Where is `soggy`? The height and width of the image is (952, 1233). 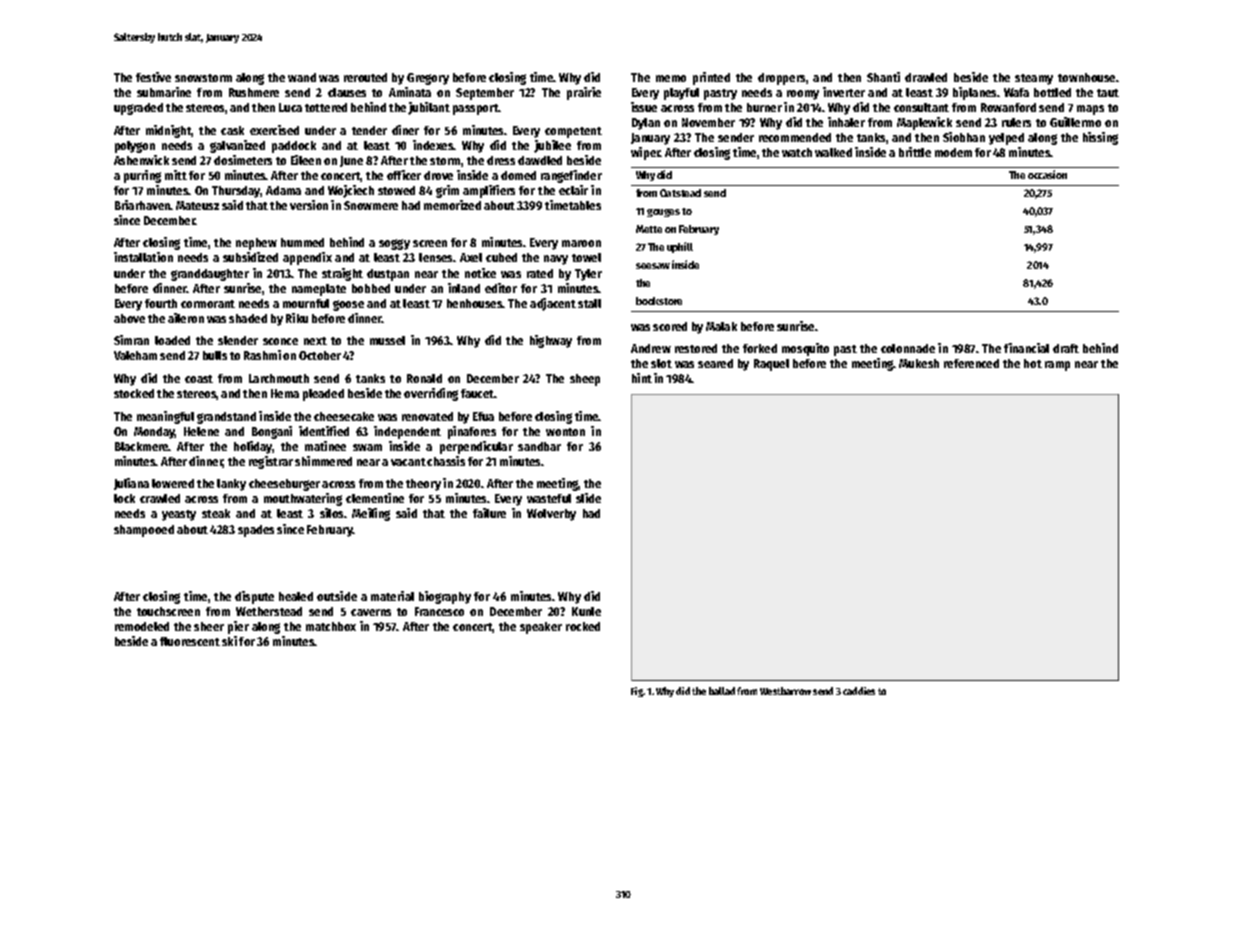
soggy is located at coordinates (394, 244).
